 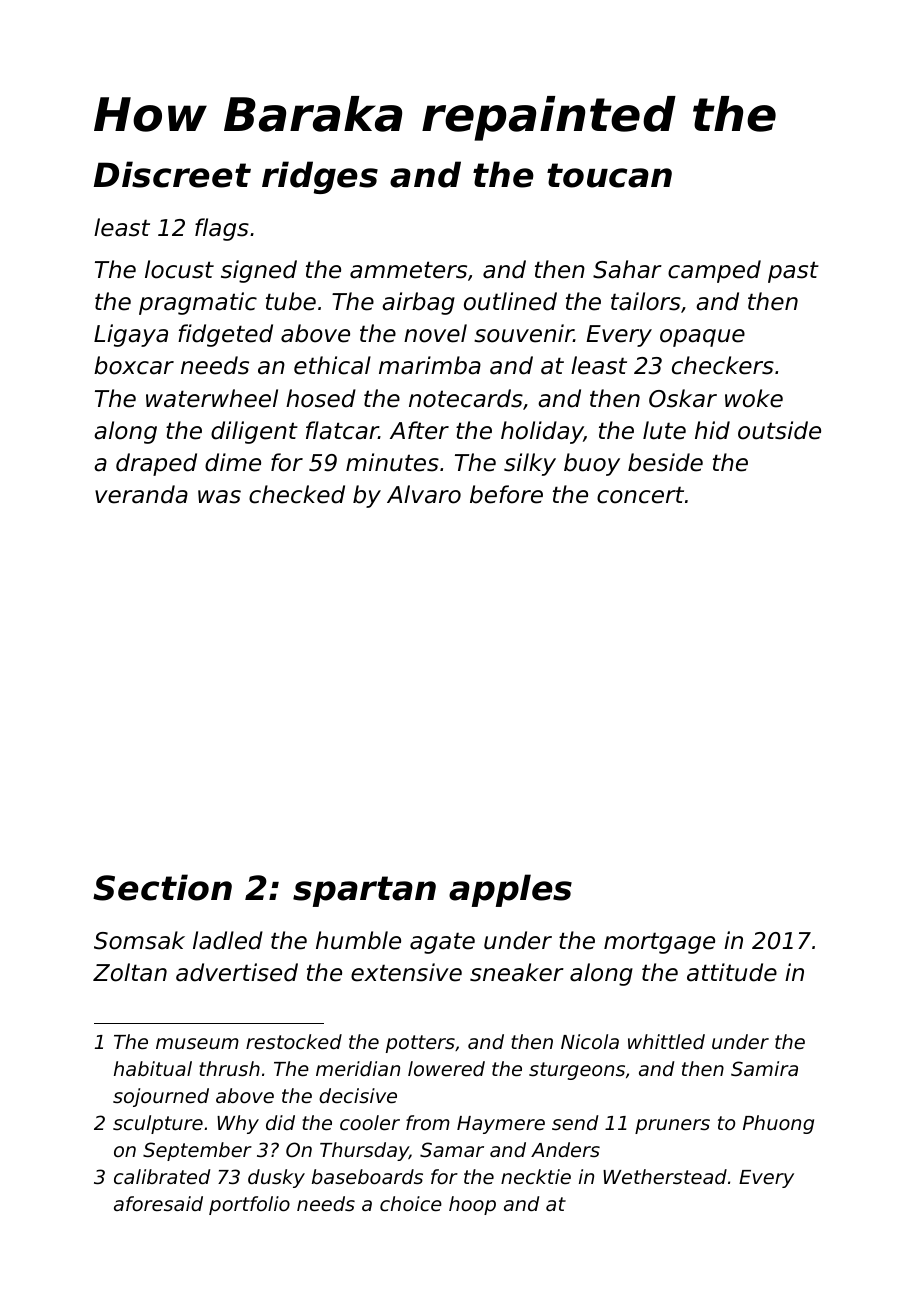 What do you see at coordinates (158, 1203) in the screenshot?
I see `aforesaid` at bounding box center [158, 1203].
